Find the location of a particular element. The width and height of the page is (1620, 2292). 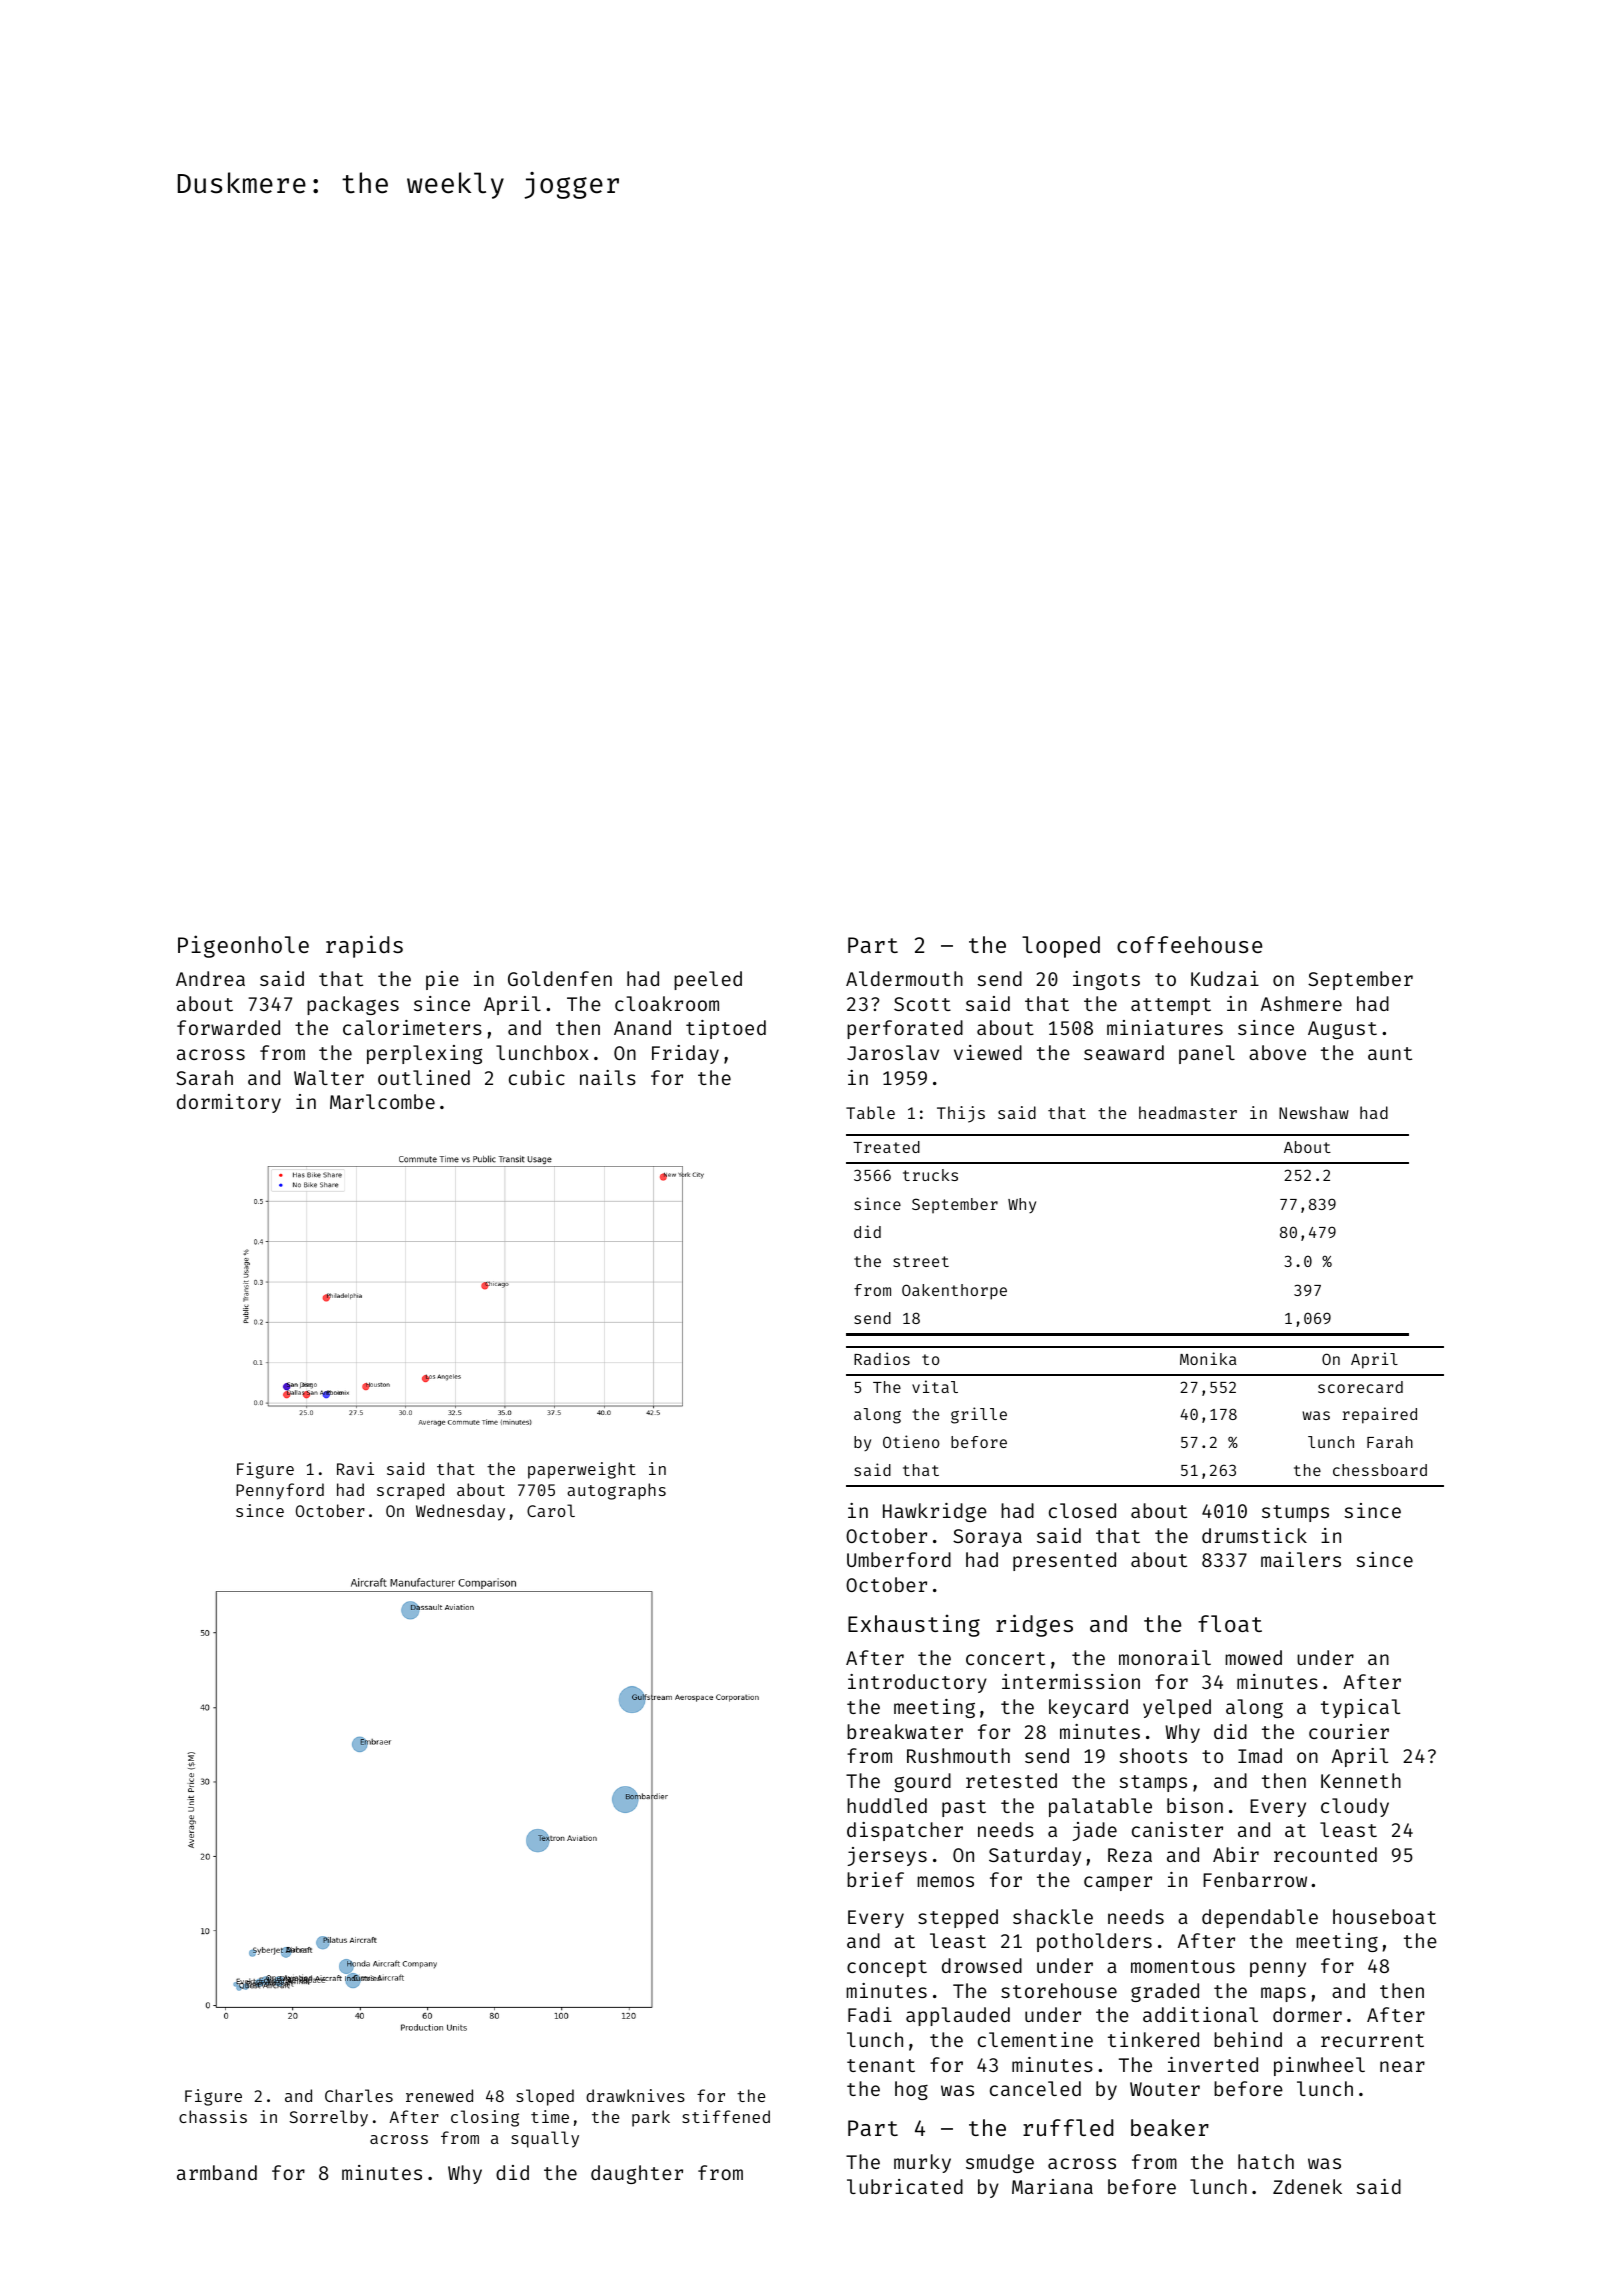

Exhausting is located at coordinates (914, 1626).
